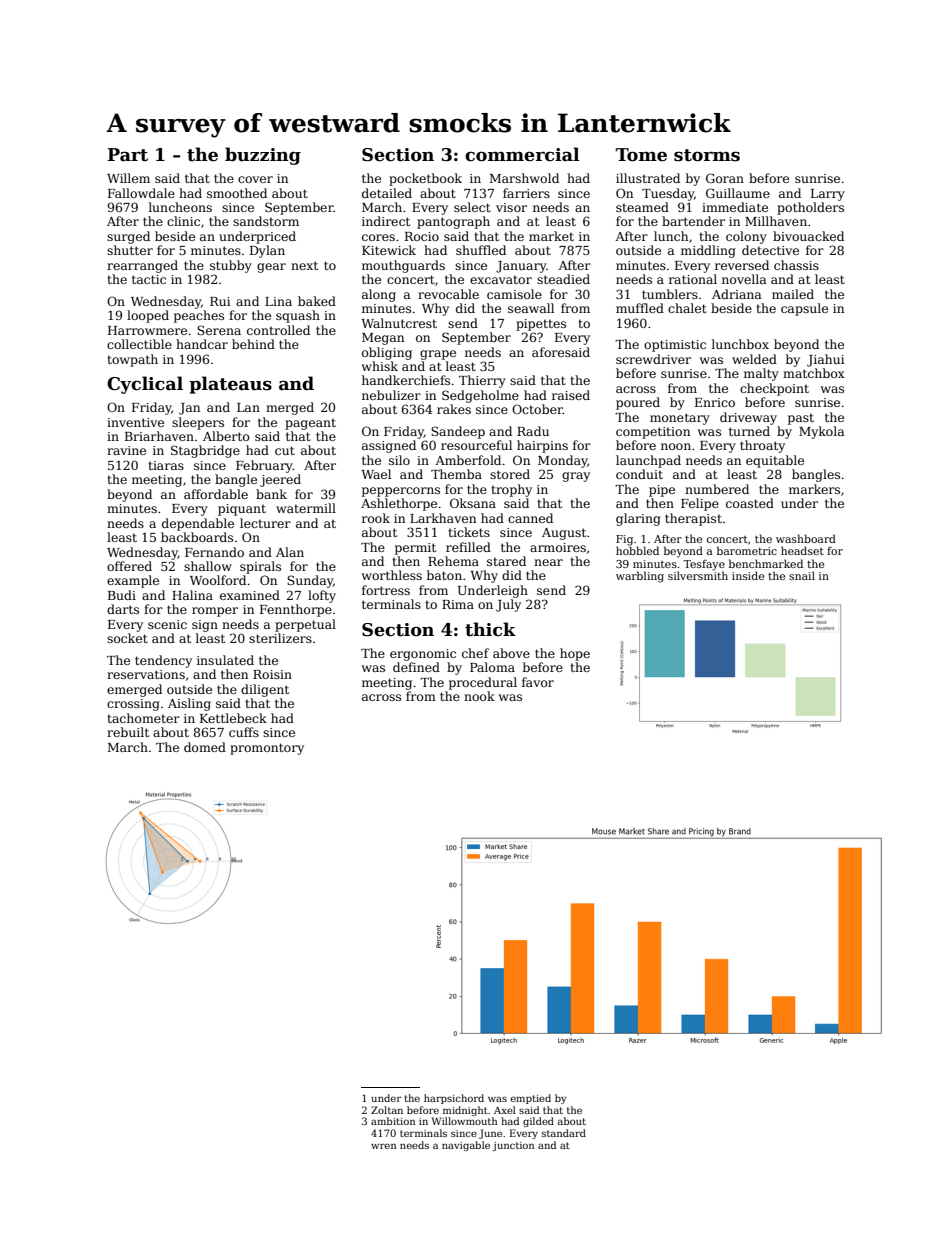  What do you see at coordinates (802, 575) in the image?
I see `snail` at bounding box center [802, 575].
